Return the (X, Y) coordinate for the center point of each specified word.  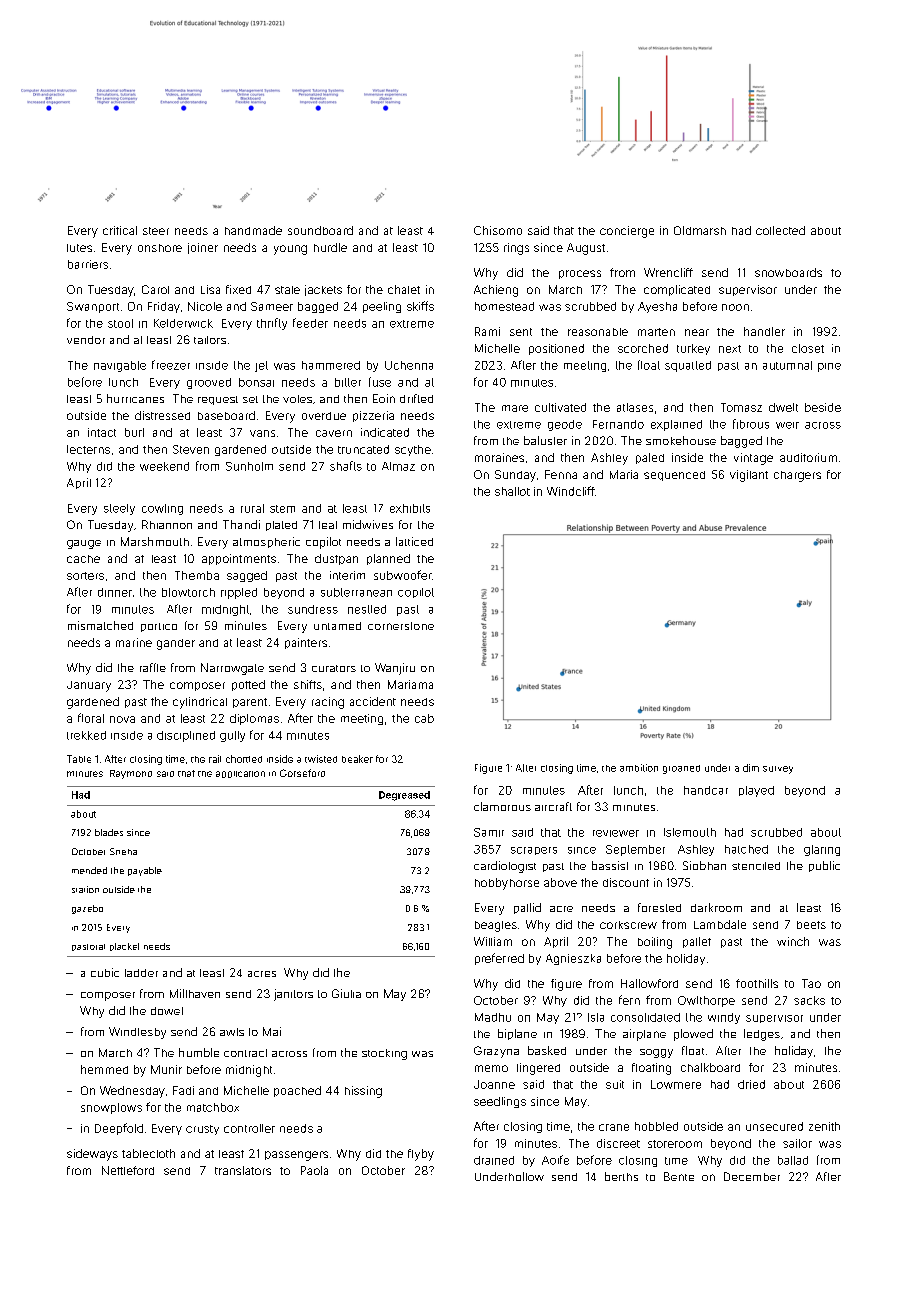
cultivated (560, 407)
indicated (385, 432)
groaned (681, 769)
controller (249, 1128)
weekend (164, 466)
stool (120, 323)
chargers (797, 476)
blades (109, 832)
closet (808, 348)
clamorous (502, 806)
